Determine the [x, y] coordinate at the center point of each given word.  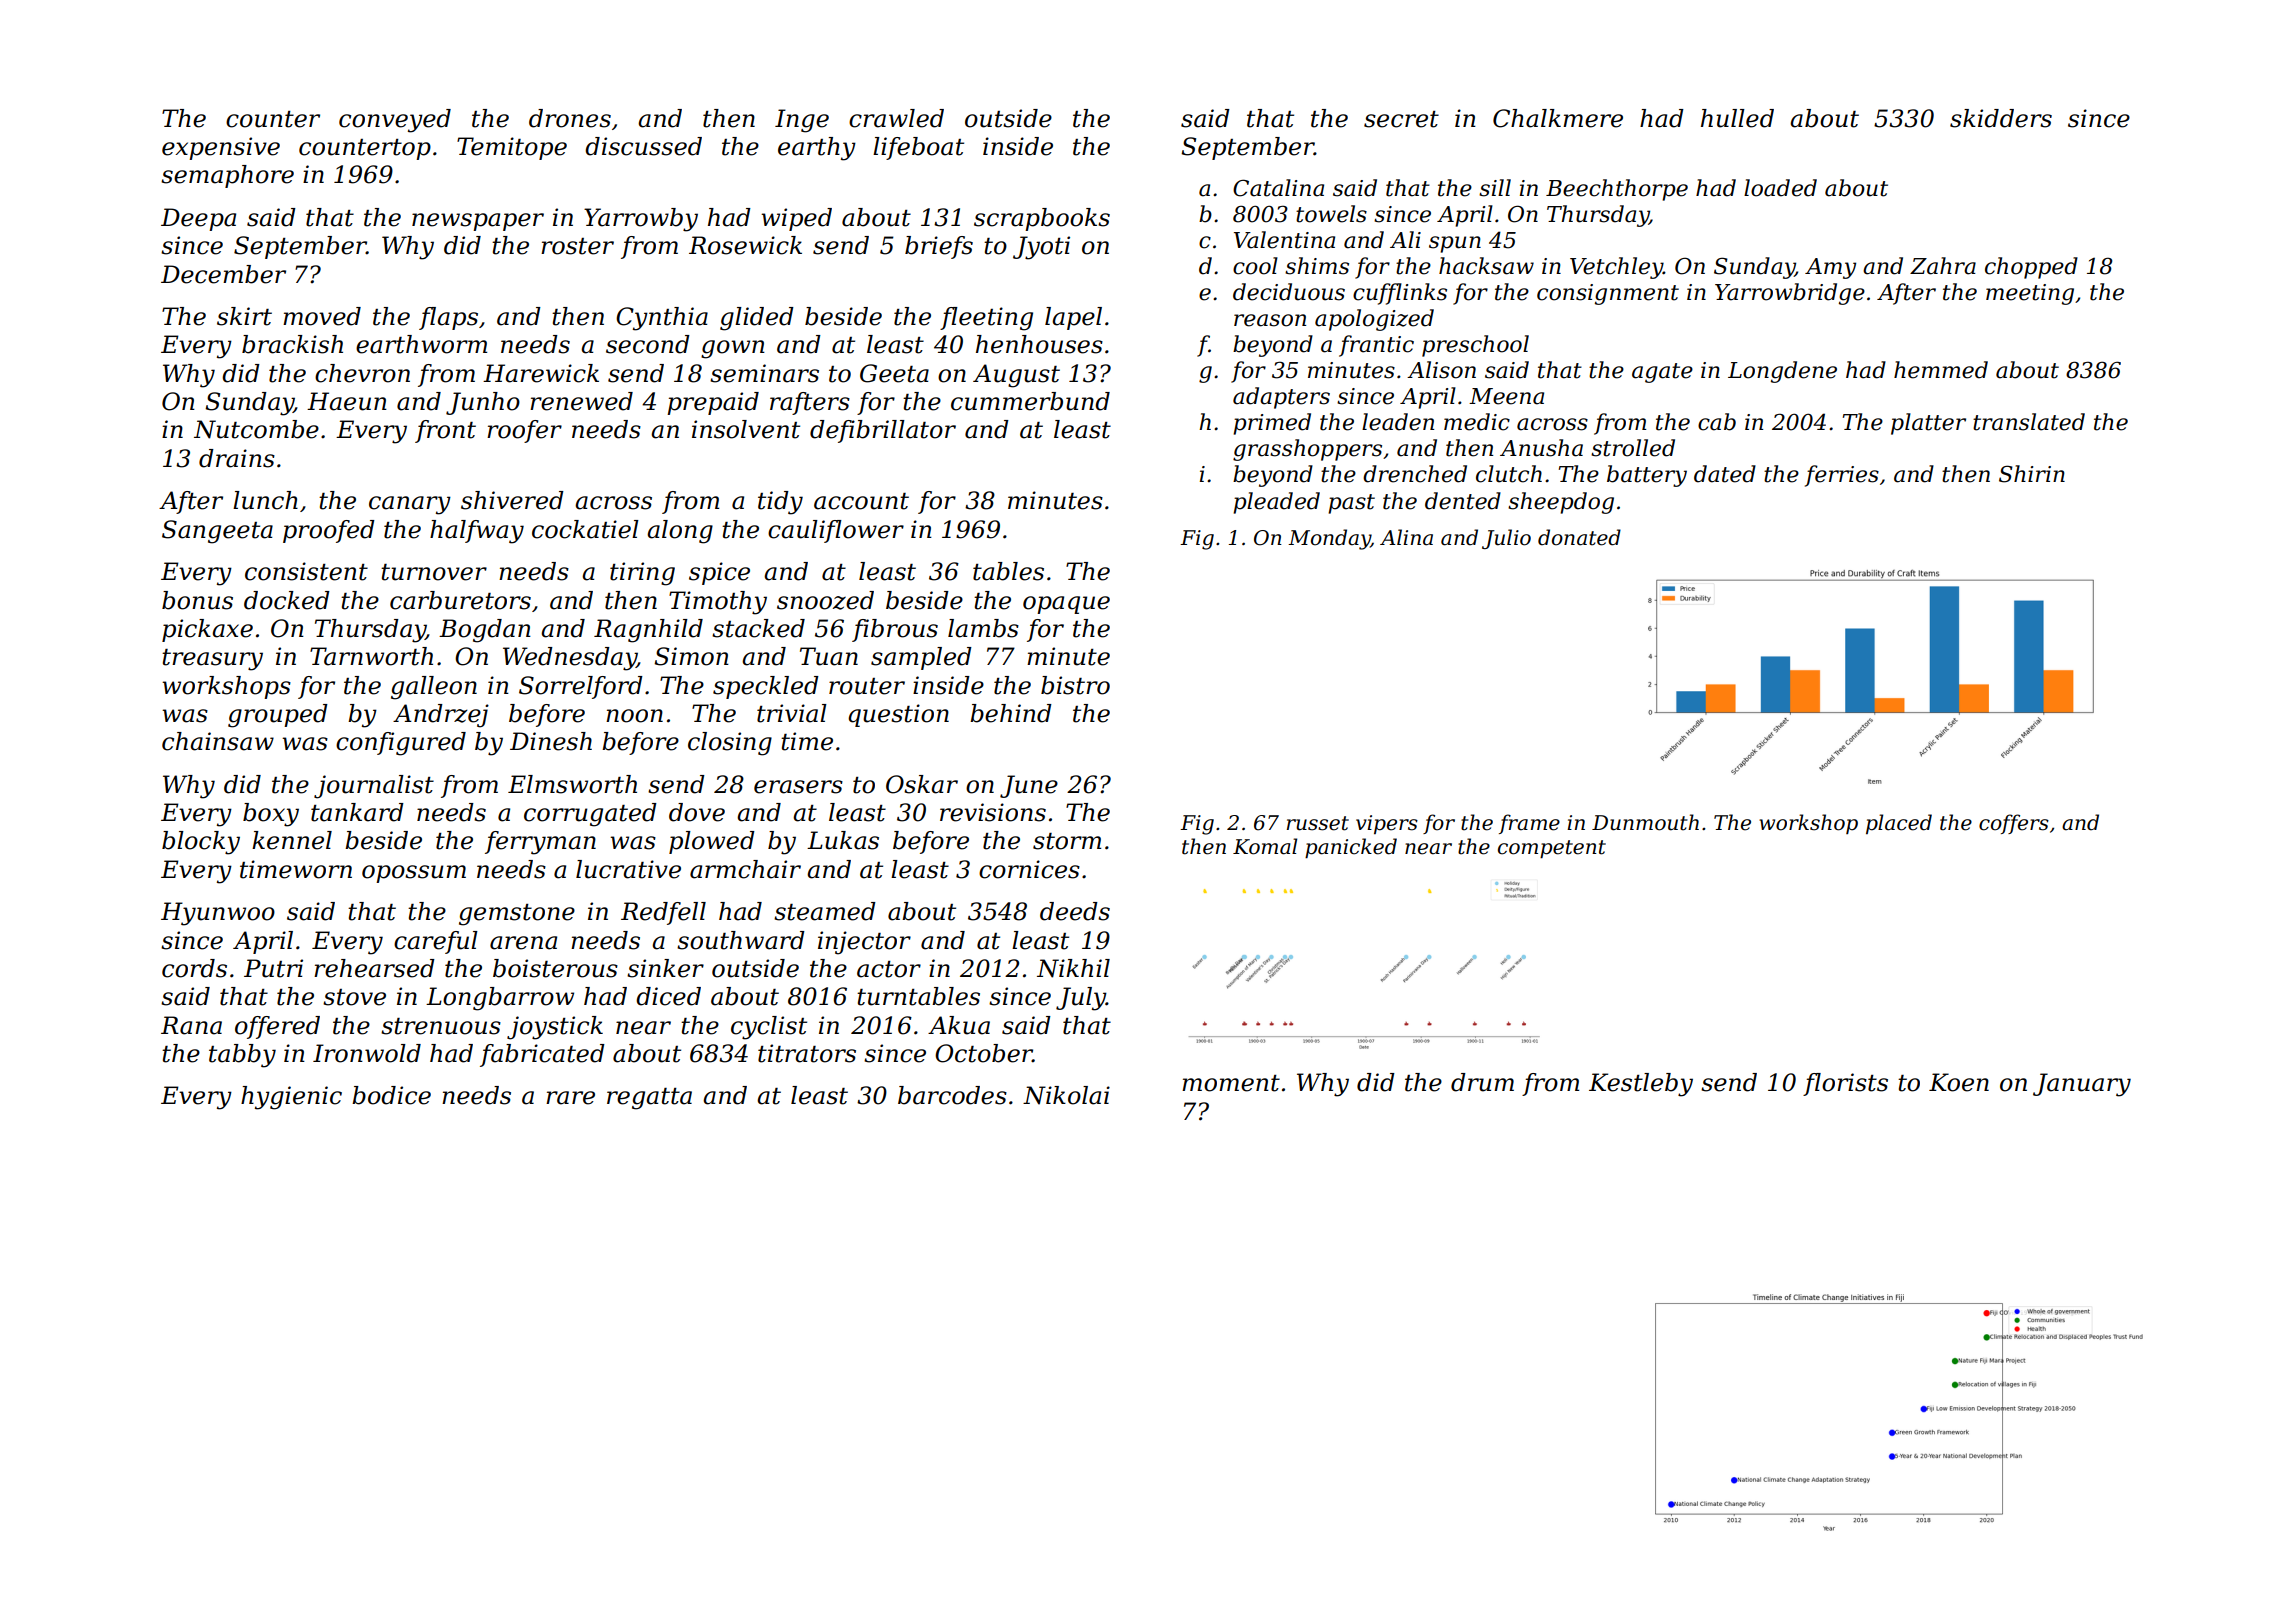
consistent [306, 571]
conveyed [395, 121]
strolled [1633, 448]
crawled [896, 118]
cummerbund [1030, 401]
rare [570, 1098]
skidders [2001, 118]
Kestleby [1641, 1085]
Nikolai [1066, 1095]
